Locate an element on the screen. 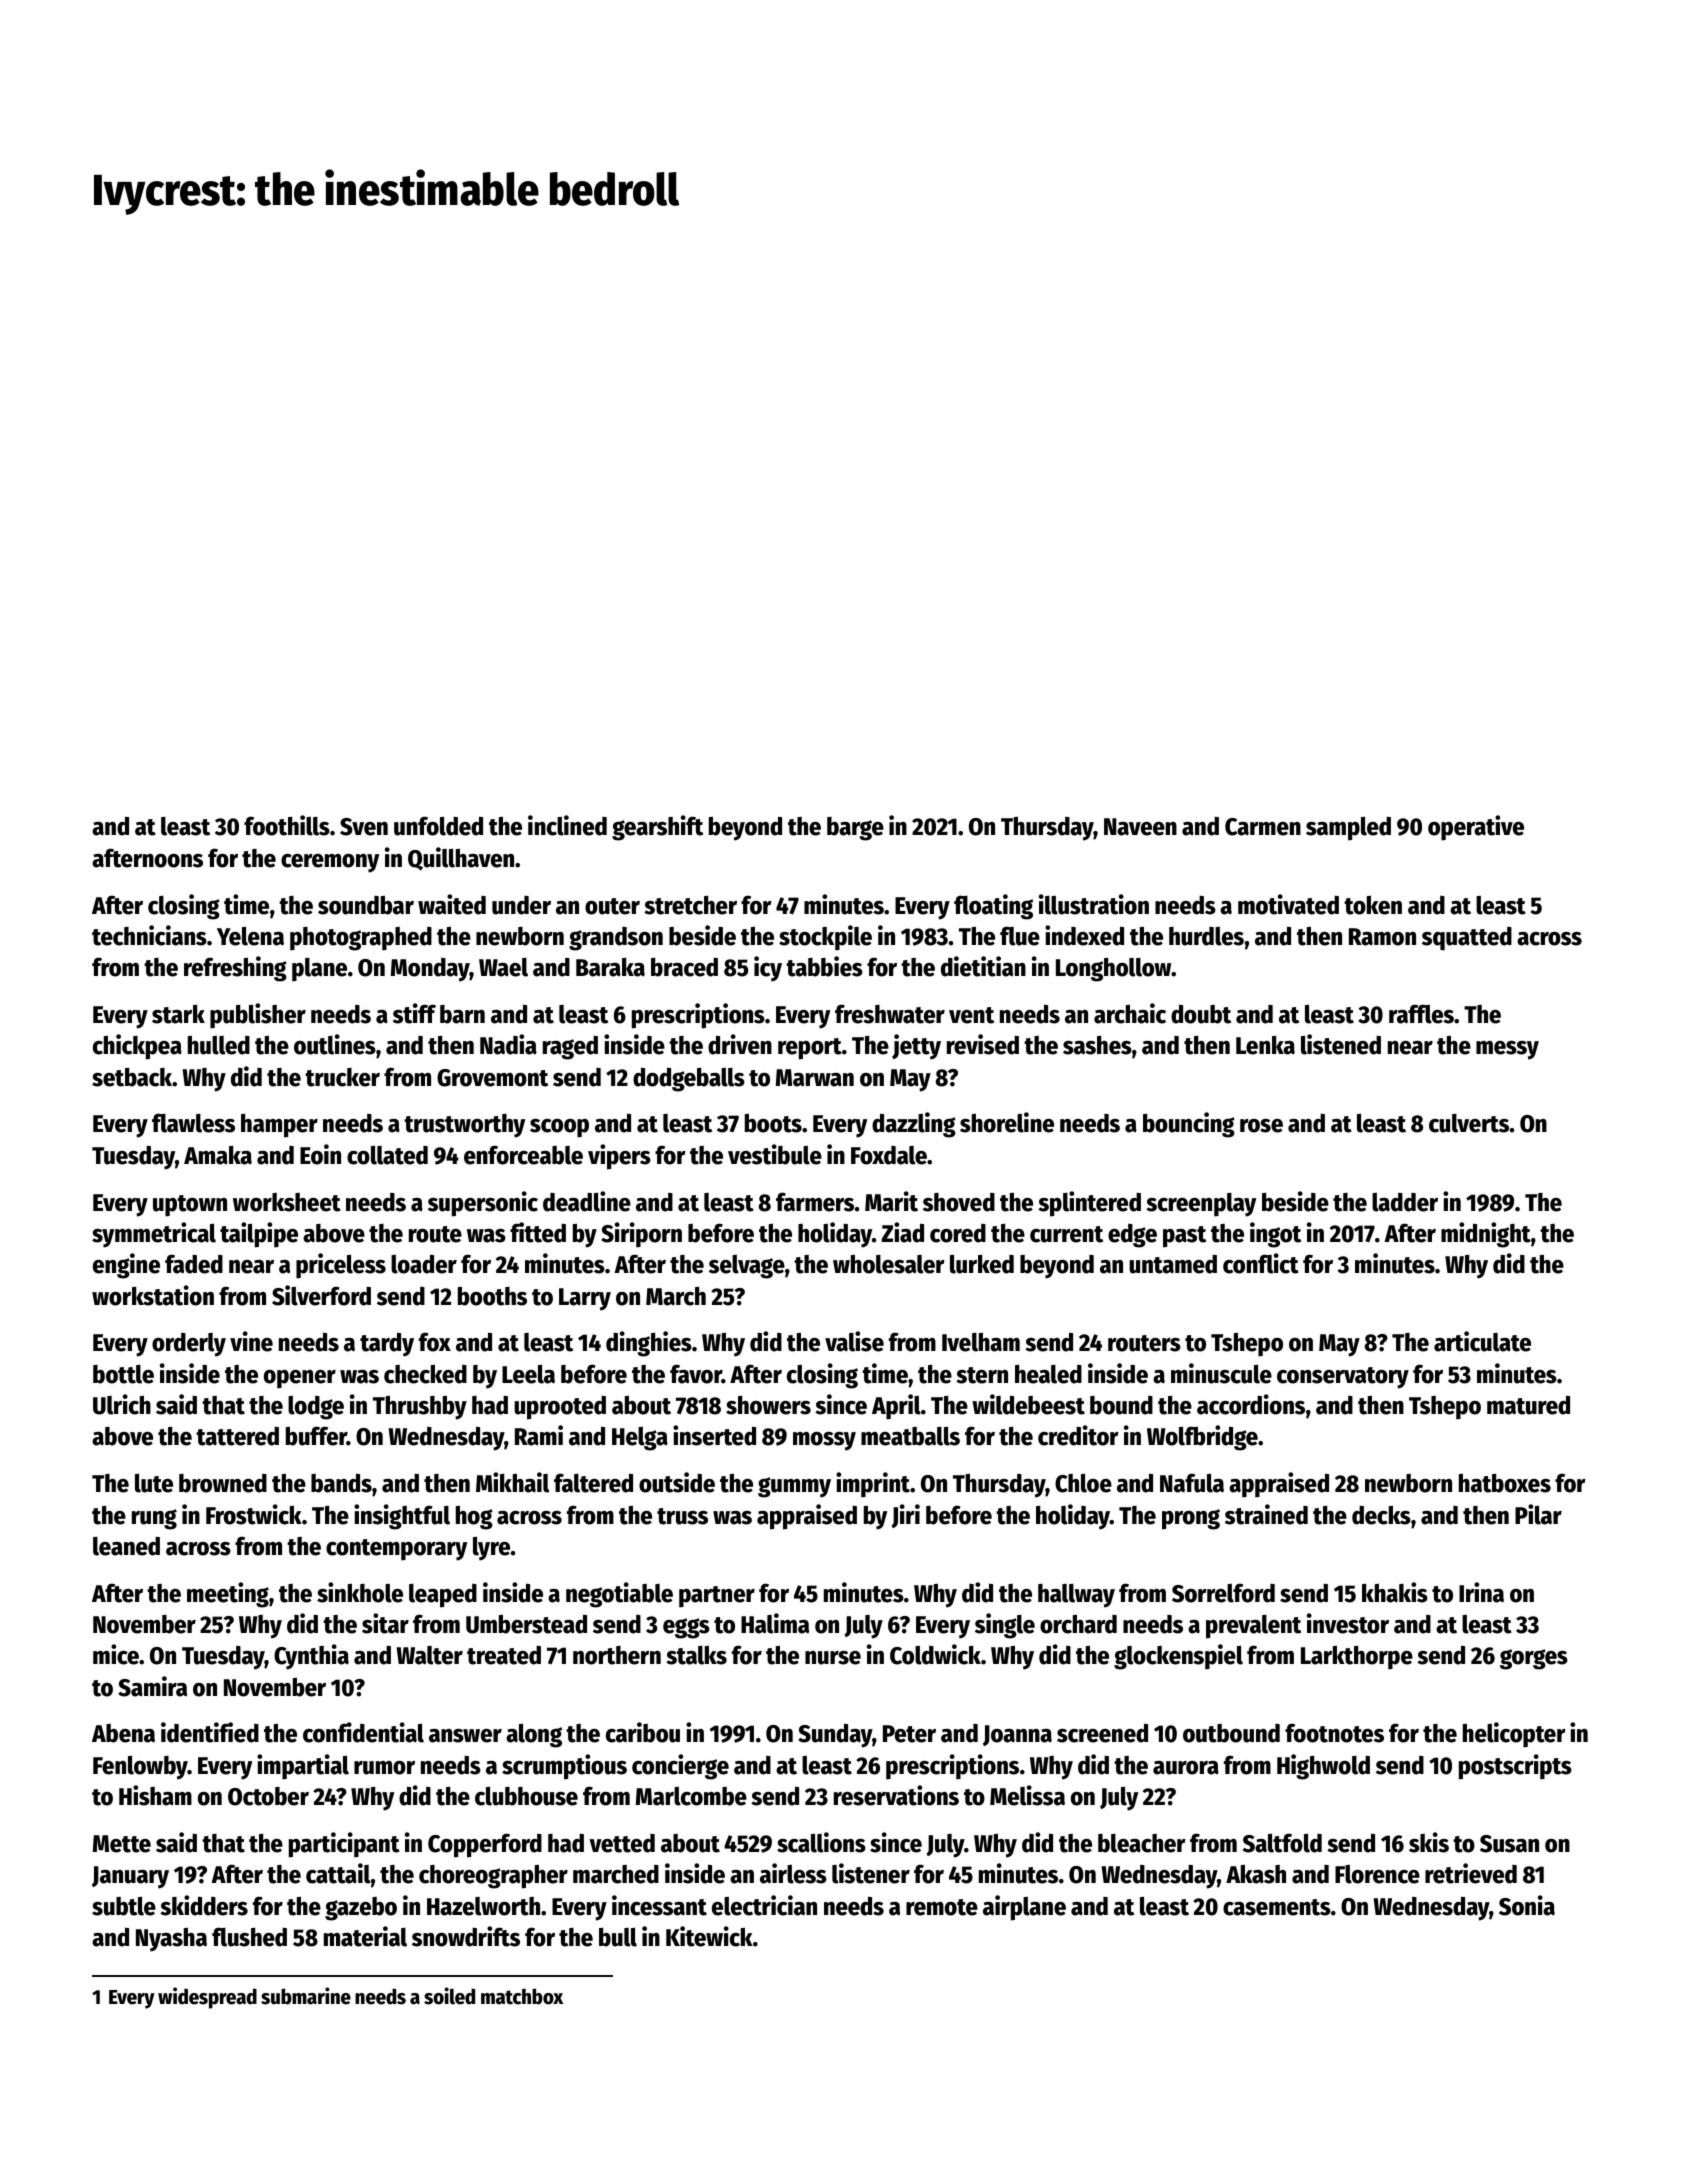  incessant is located at coordinates (659, 1905).
